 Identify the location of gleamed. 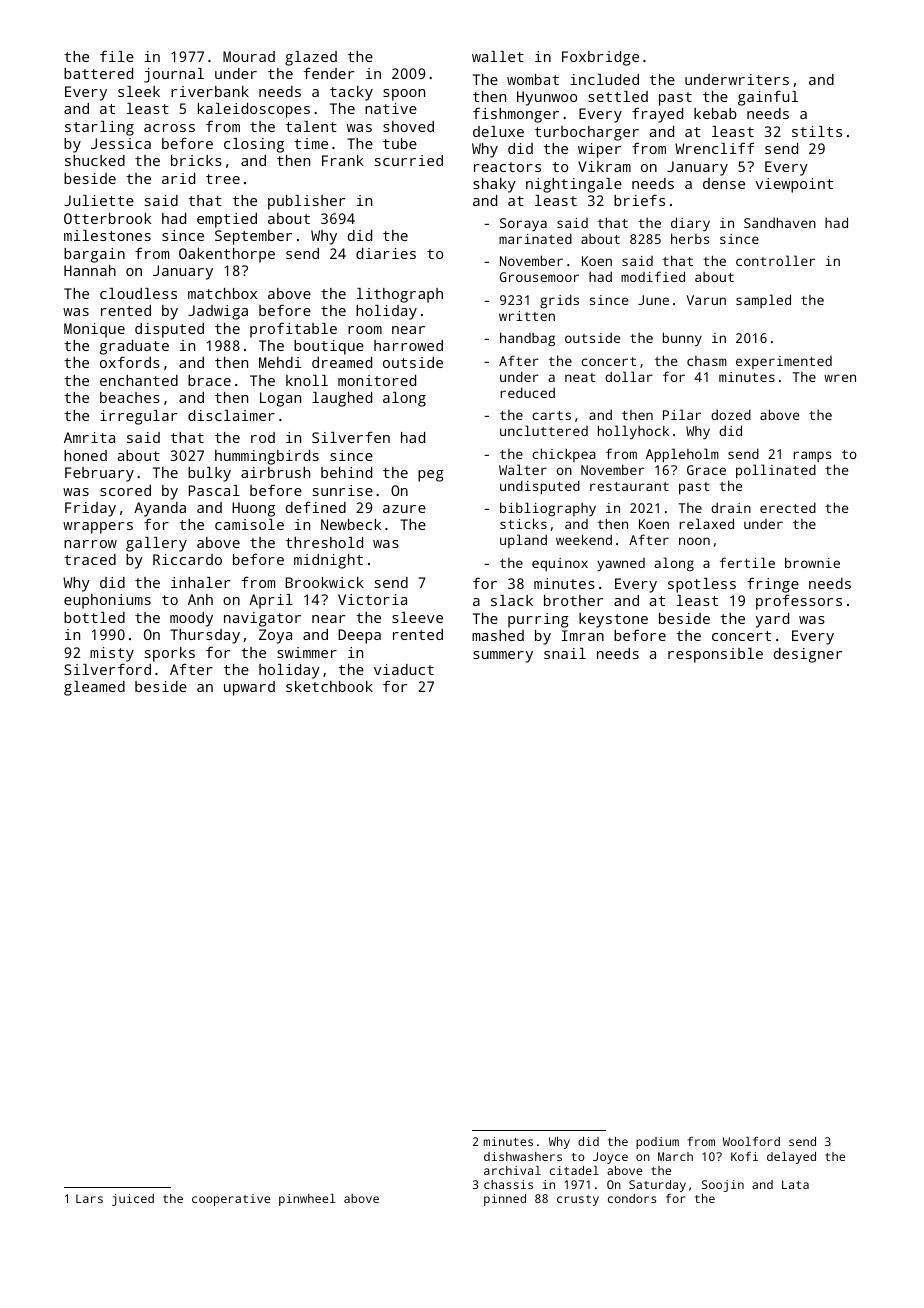
(94, 688).
